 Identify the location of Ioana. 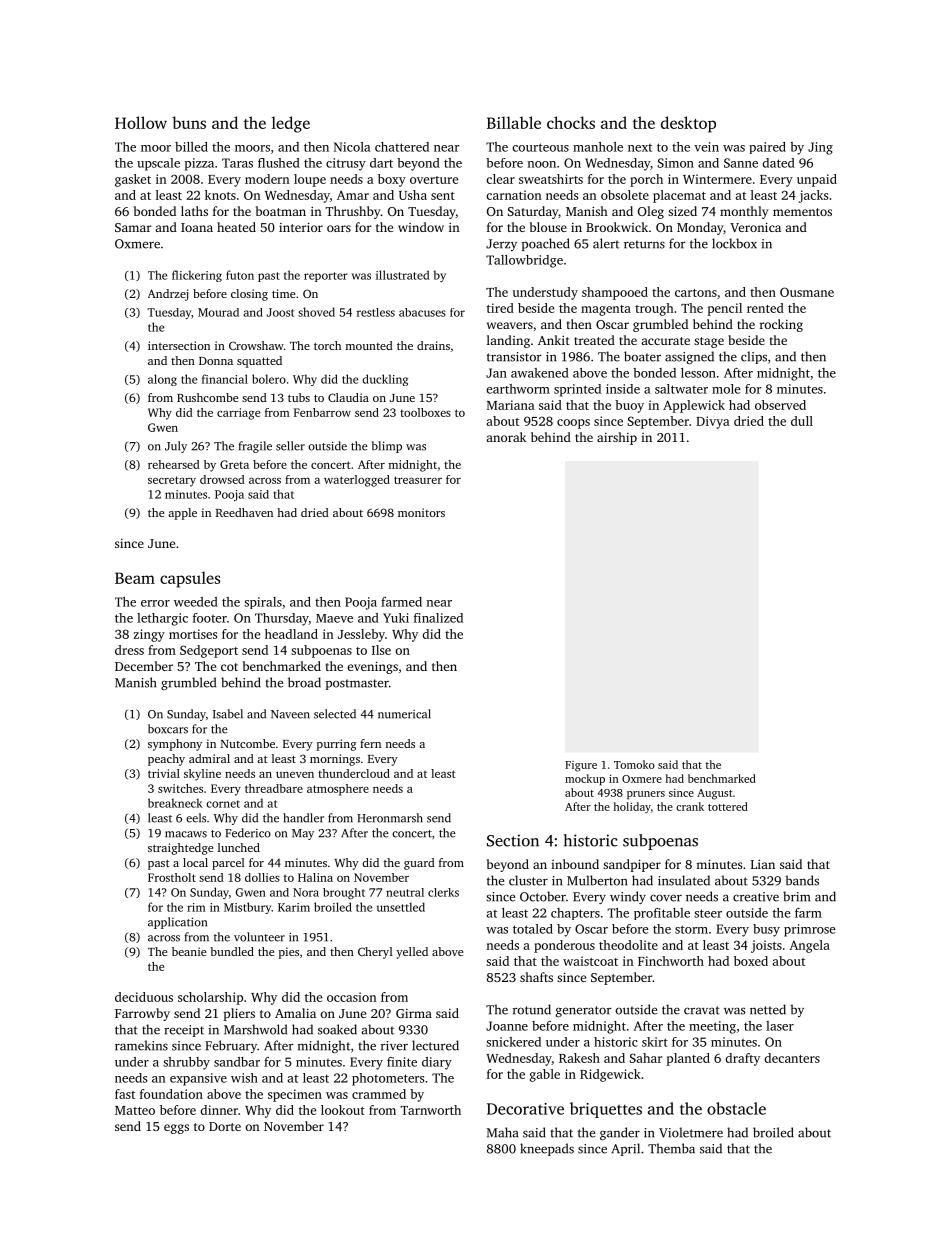
(197, 227).
